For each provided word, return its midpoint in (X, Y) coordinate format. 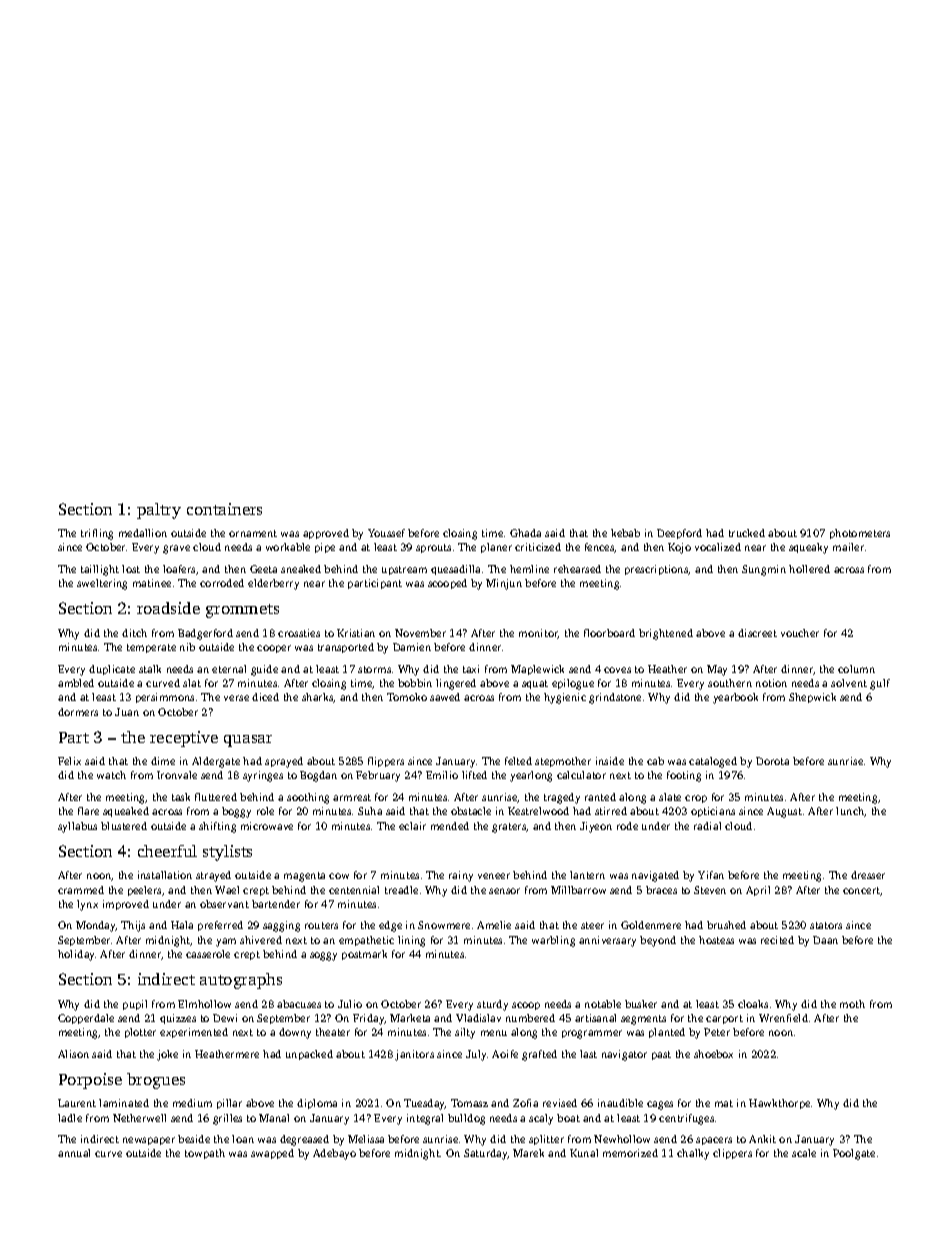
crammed (81, 890)
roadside (168, 608)
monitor (538, 634)
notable (603, 1004)
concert (861, 890)
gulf (880, 684)
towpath (205, 1154)
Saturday (486, 1154)
